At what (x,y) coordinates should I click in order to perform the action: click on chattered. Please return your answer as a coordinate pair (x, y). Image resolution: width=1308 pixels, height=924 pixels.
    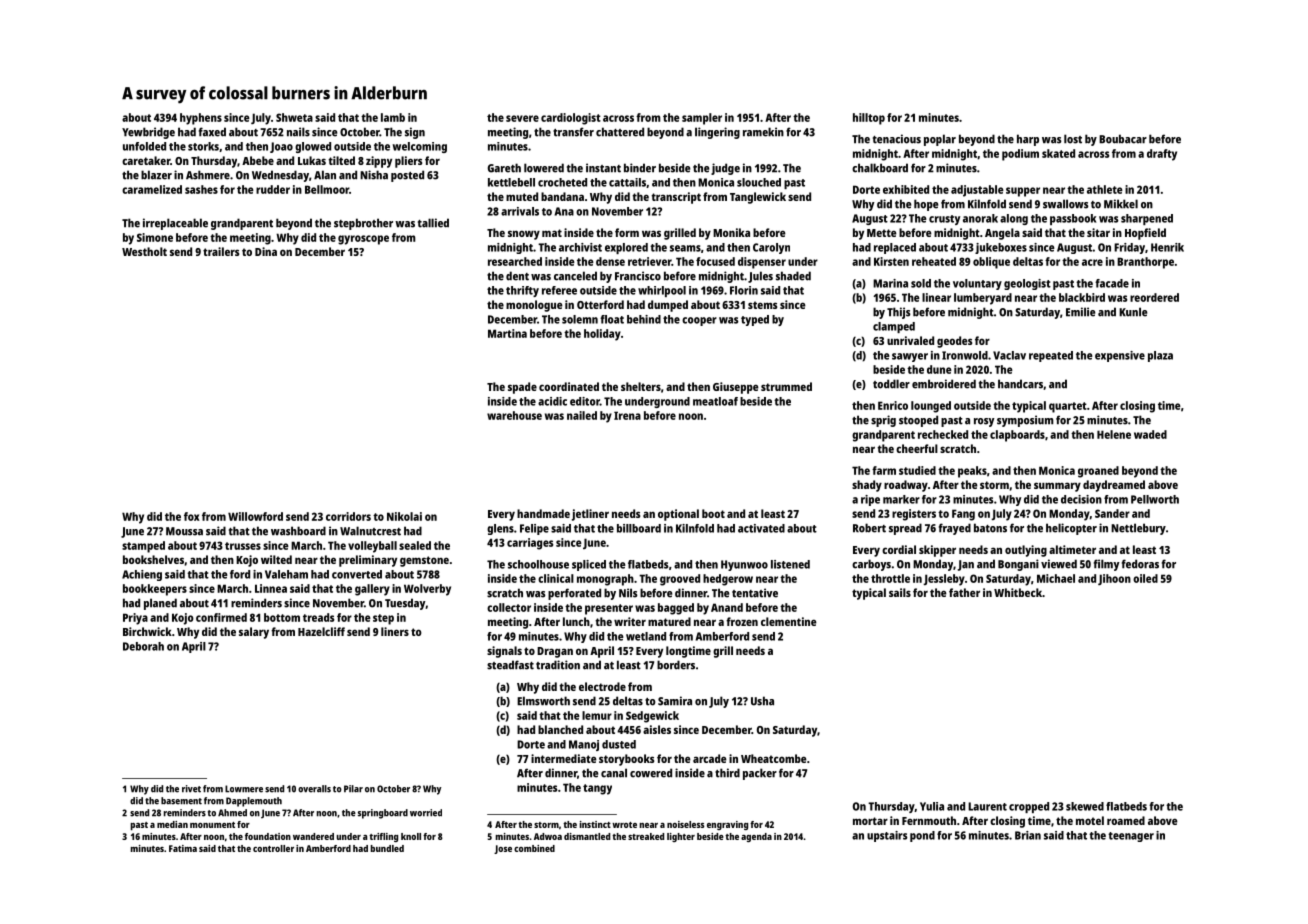
    Looking at the image, I should click on (620, 132).
